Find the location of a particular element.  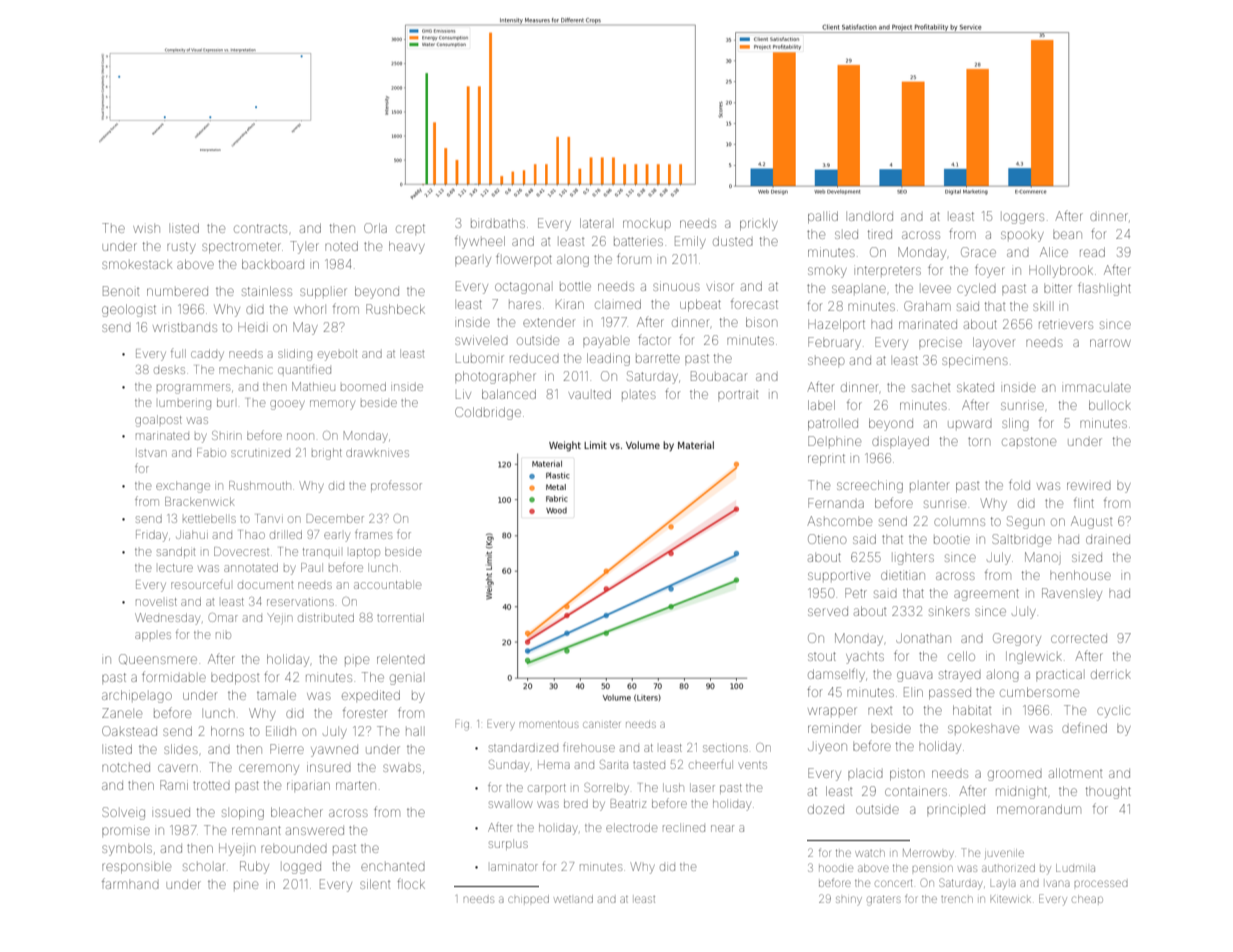

supplier is located at coordinates (323, 293).
